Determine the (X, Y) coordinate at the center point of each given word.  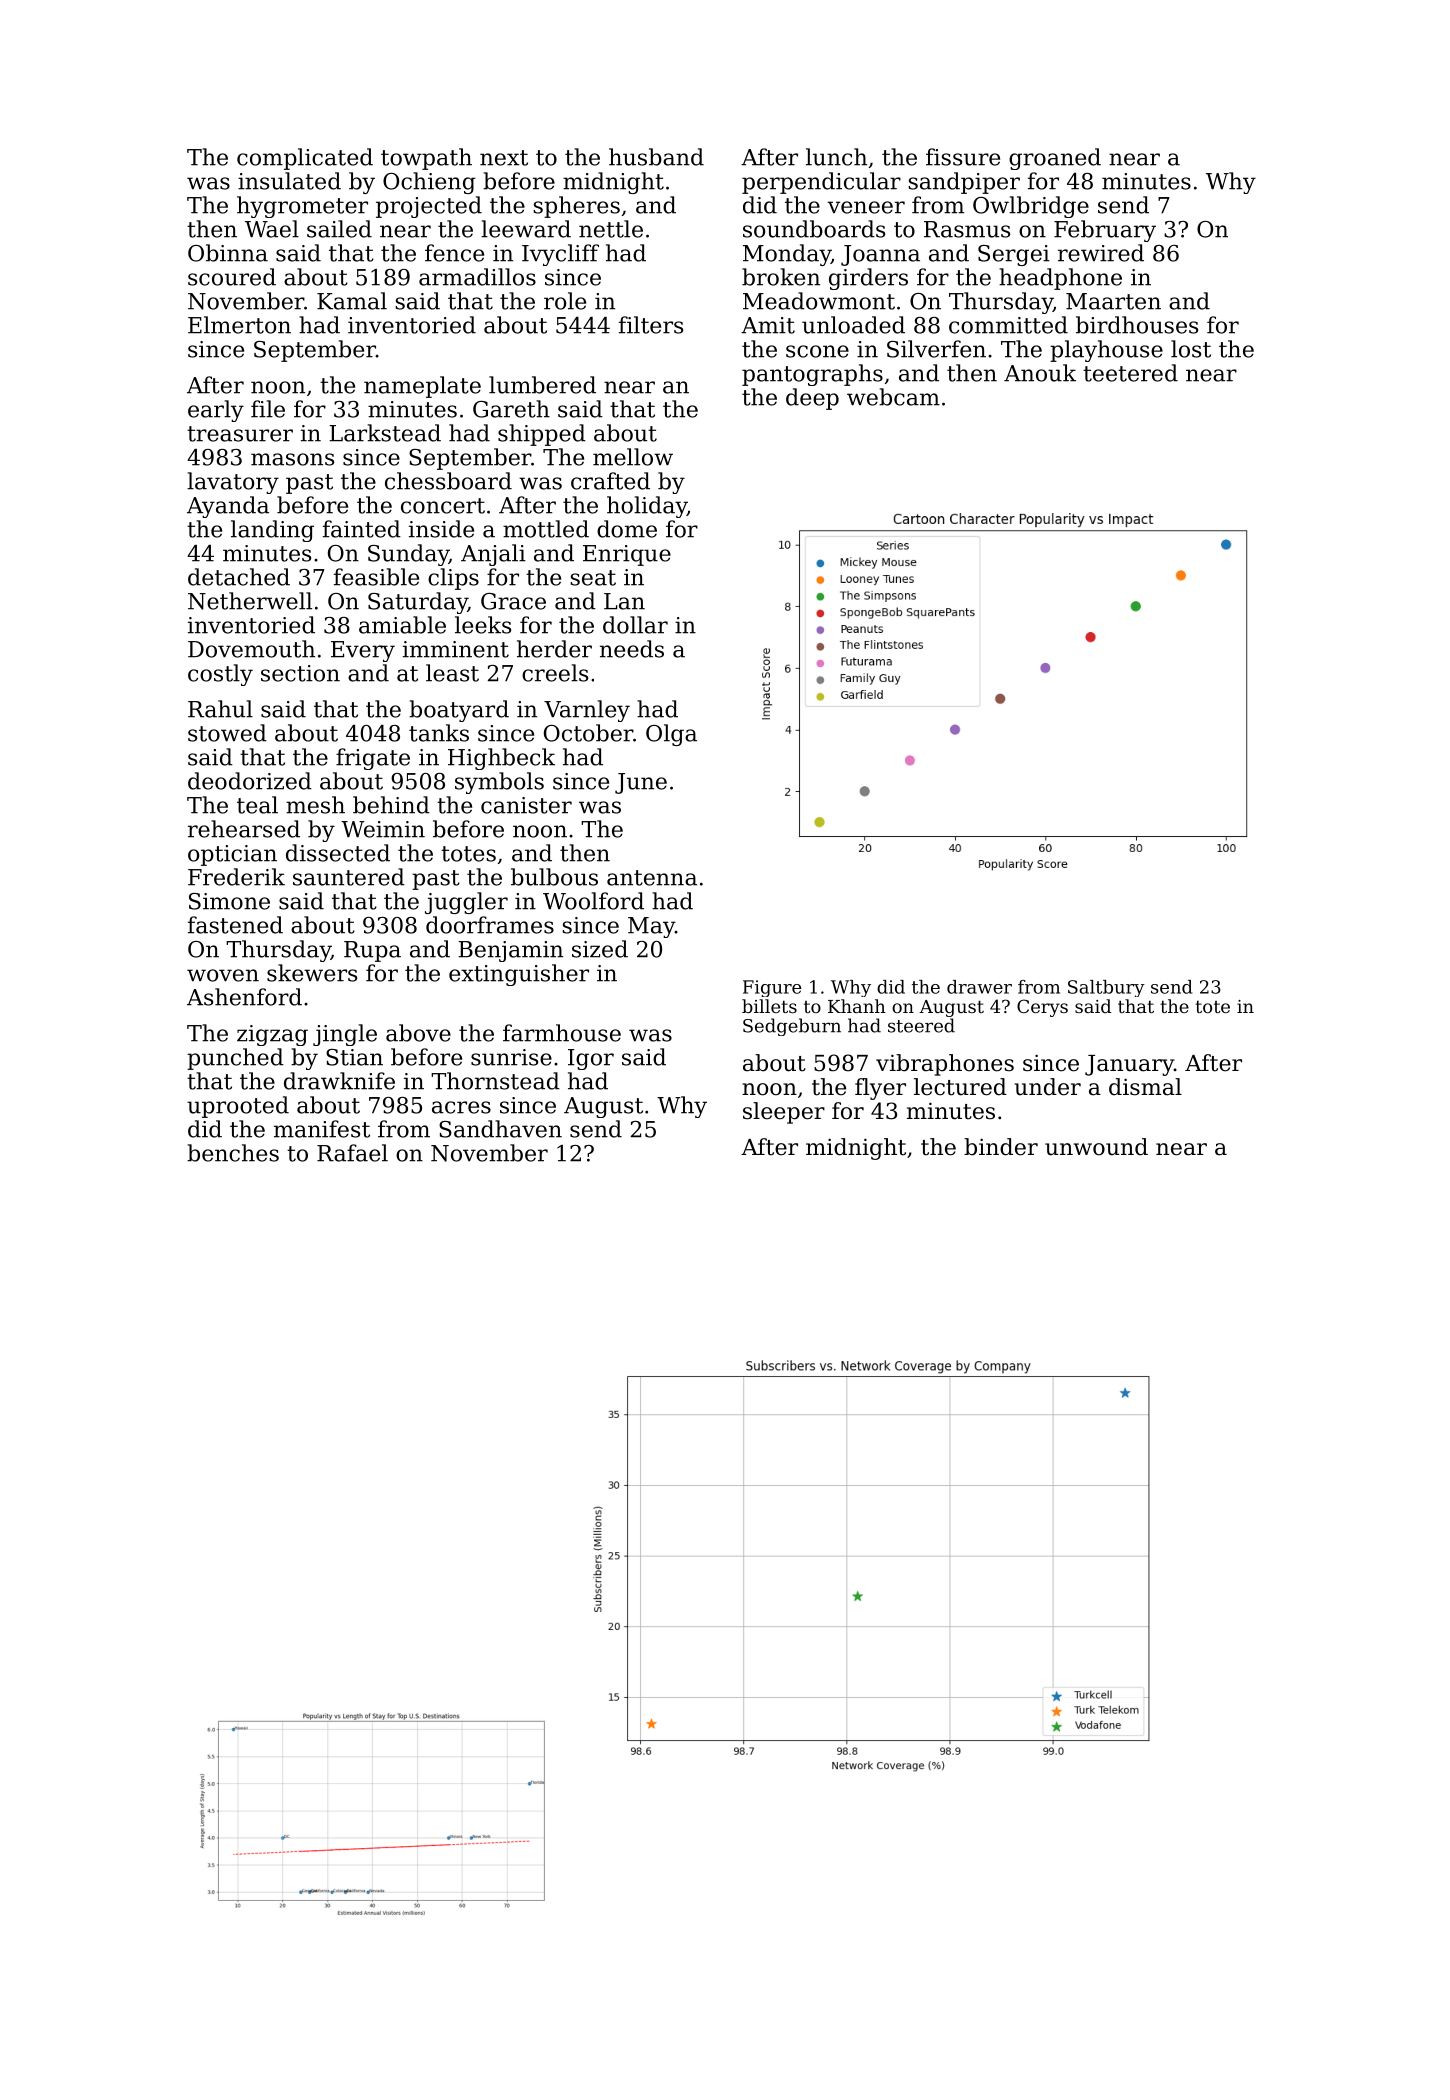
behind (391, 805)
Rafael (352, 1153)
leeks (483, 625)
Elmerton (239, 325)
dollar (635, 625)
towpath (426, 159)
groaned (1055, 159)
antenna (652, 878)
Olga (671, 735)
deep (812, 399)
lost (1191, 349)
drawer (979, 987)
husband (656, 157)
